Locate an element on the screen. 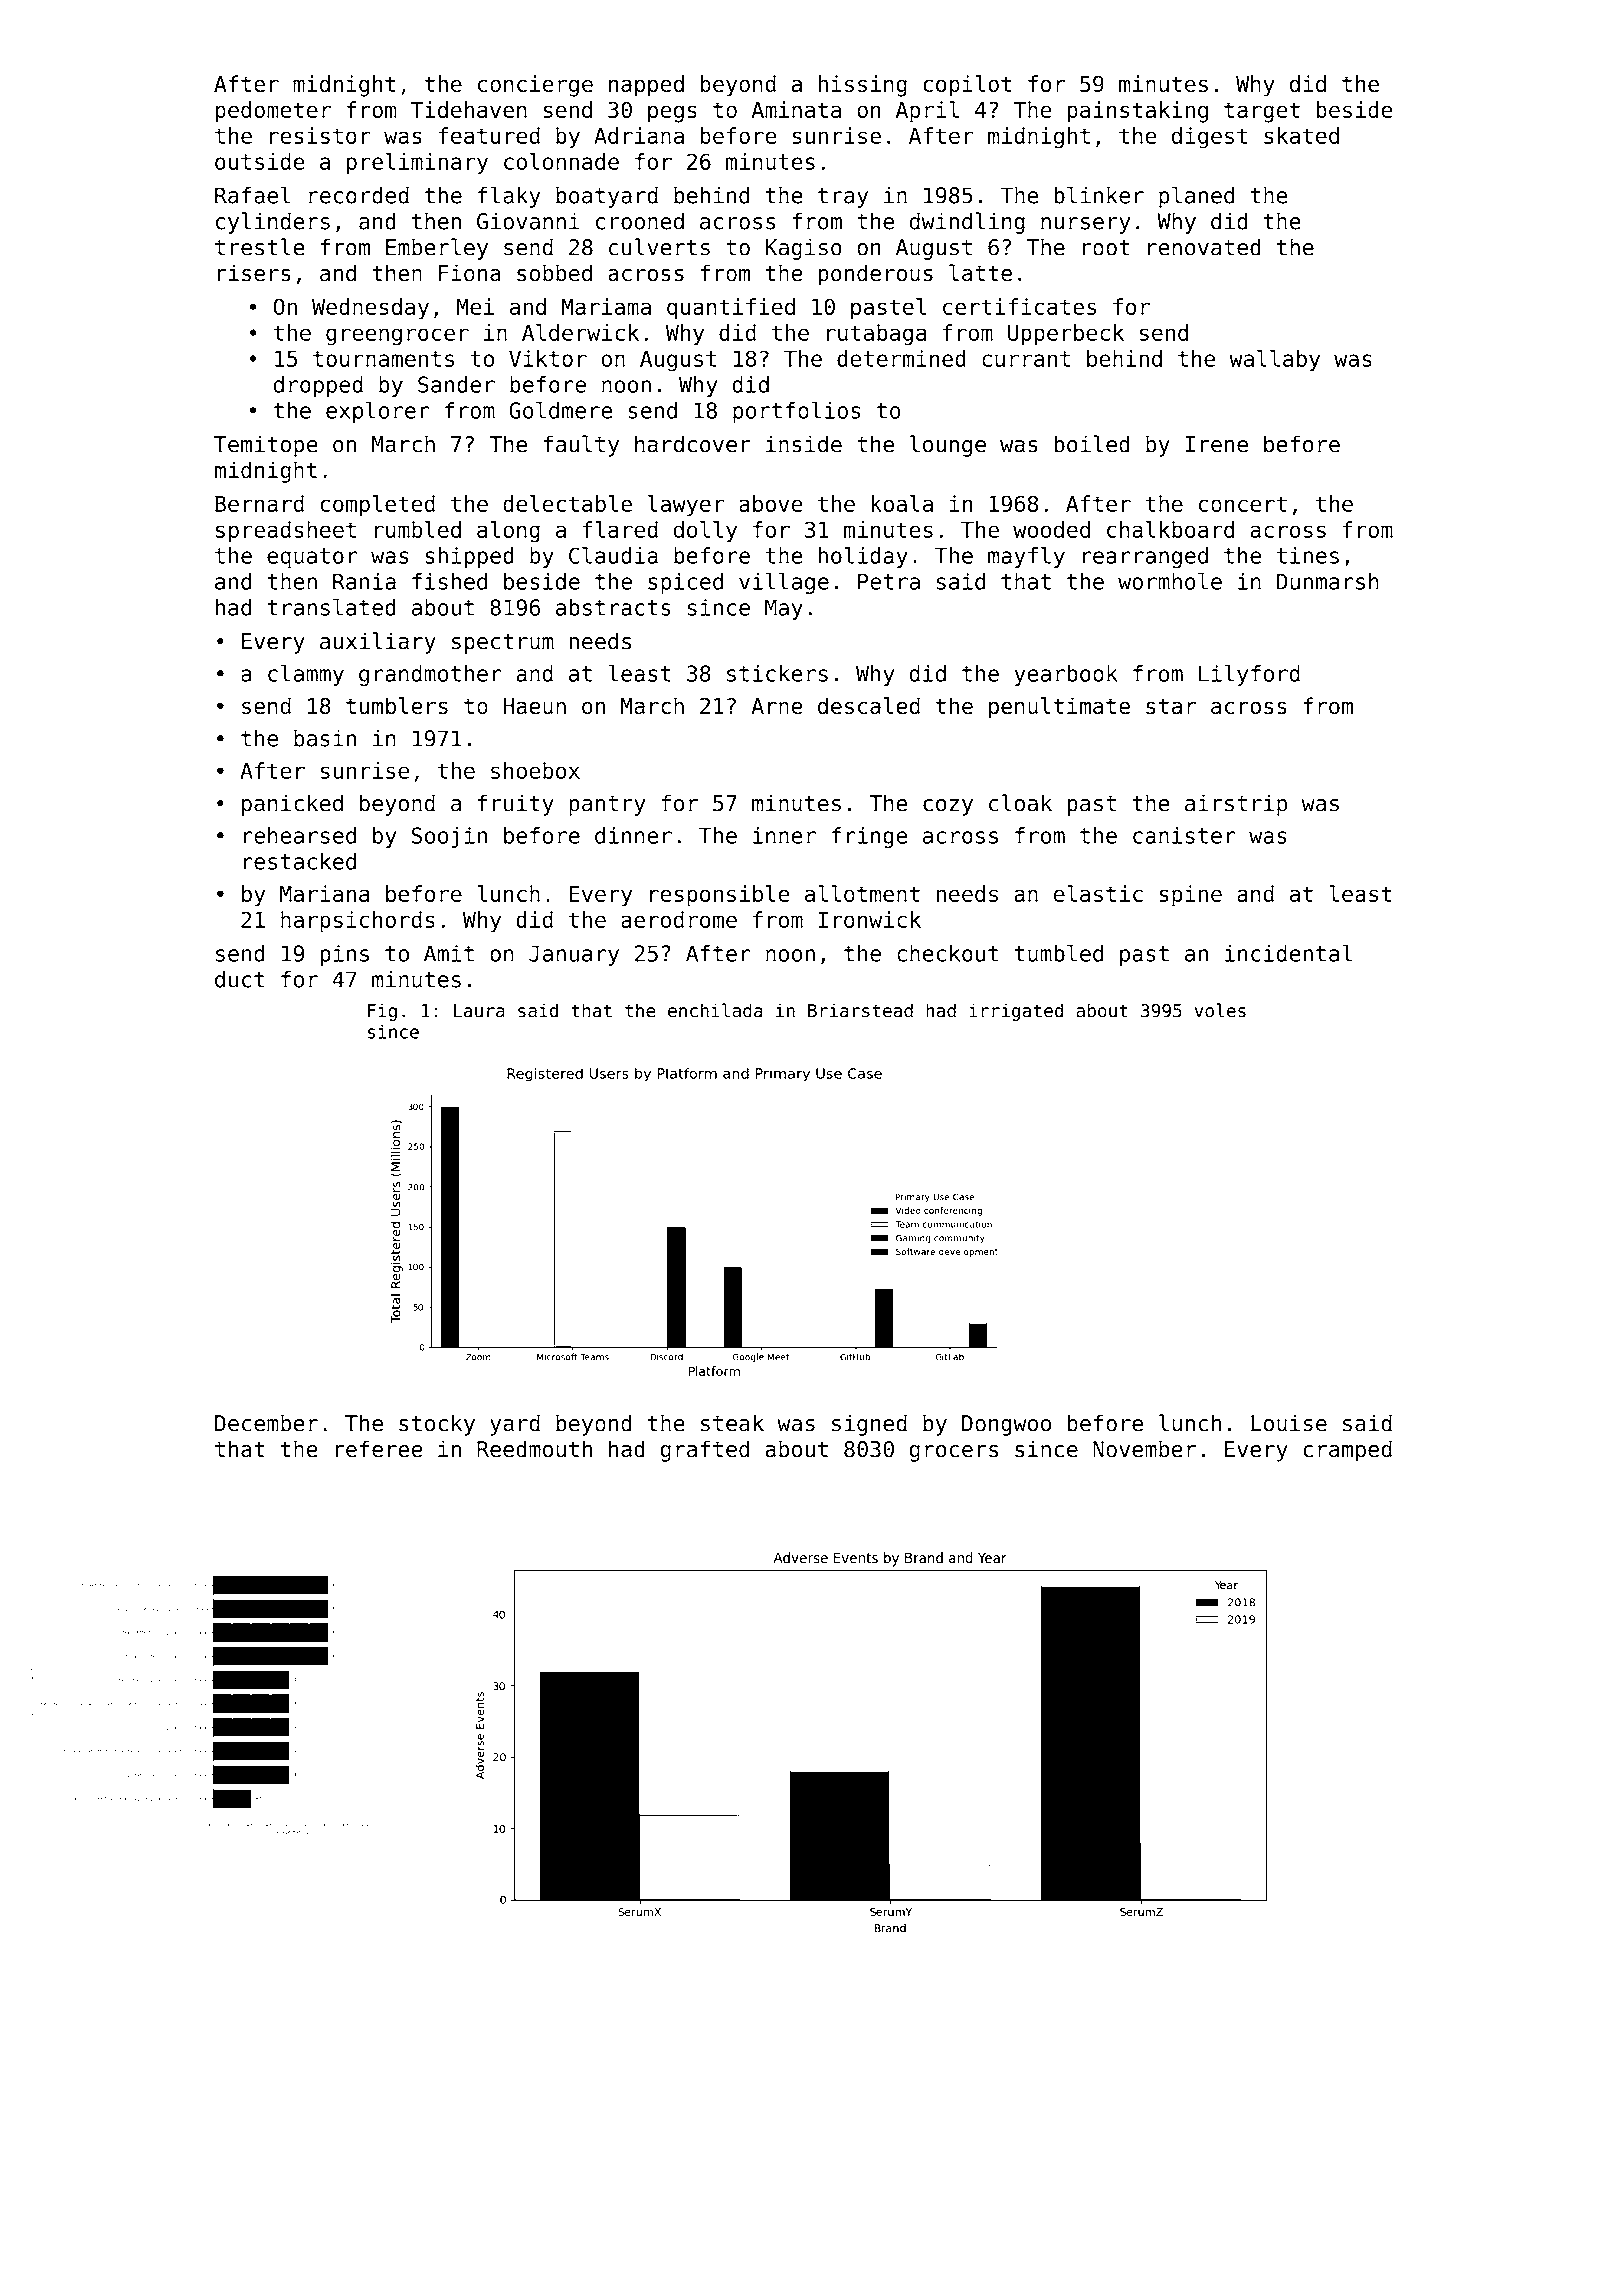 This screenshot has width=1620, height=2292. aerodrome is located at coordinates (679, 919).
